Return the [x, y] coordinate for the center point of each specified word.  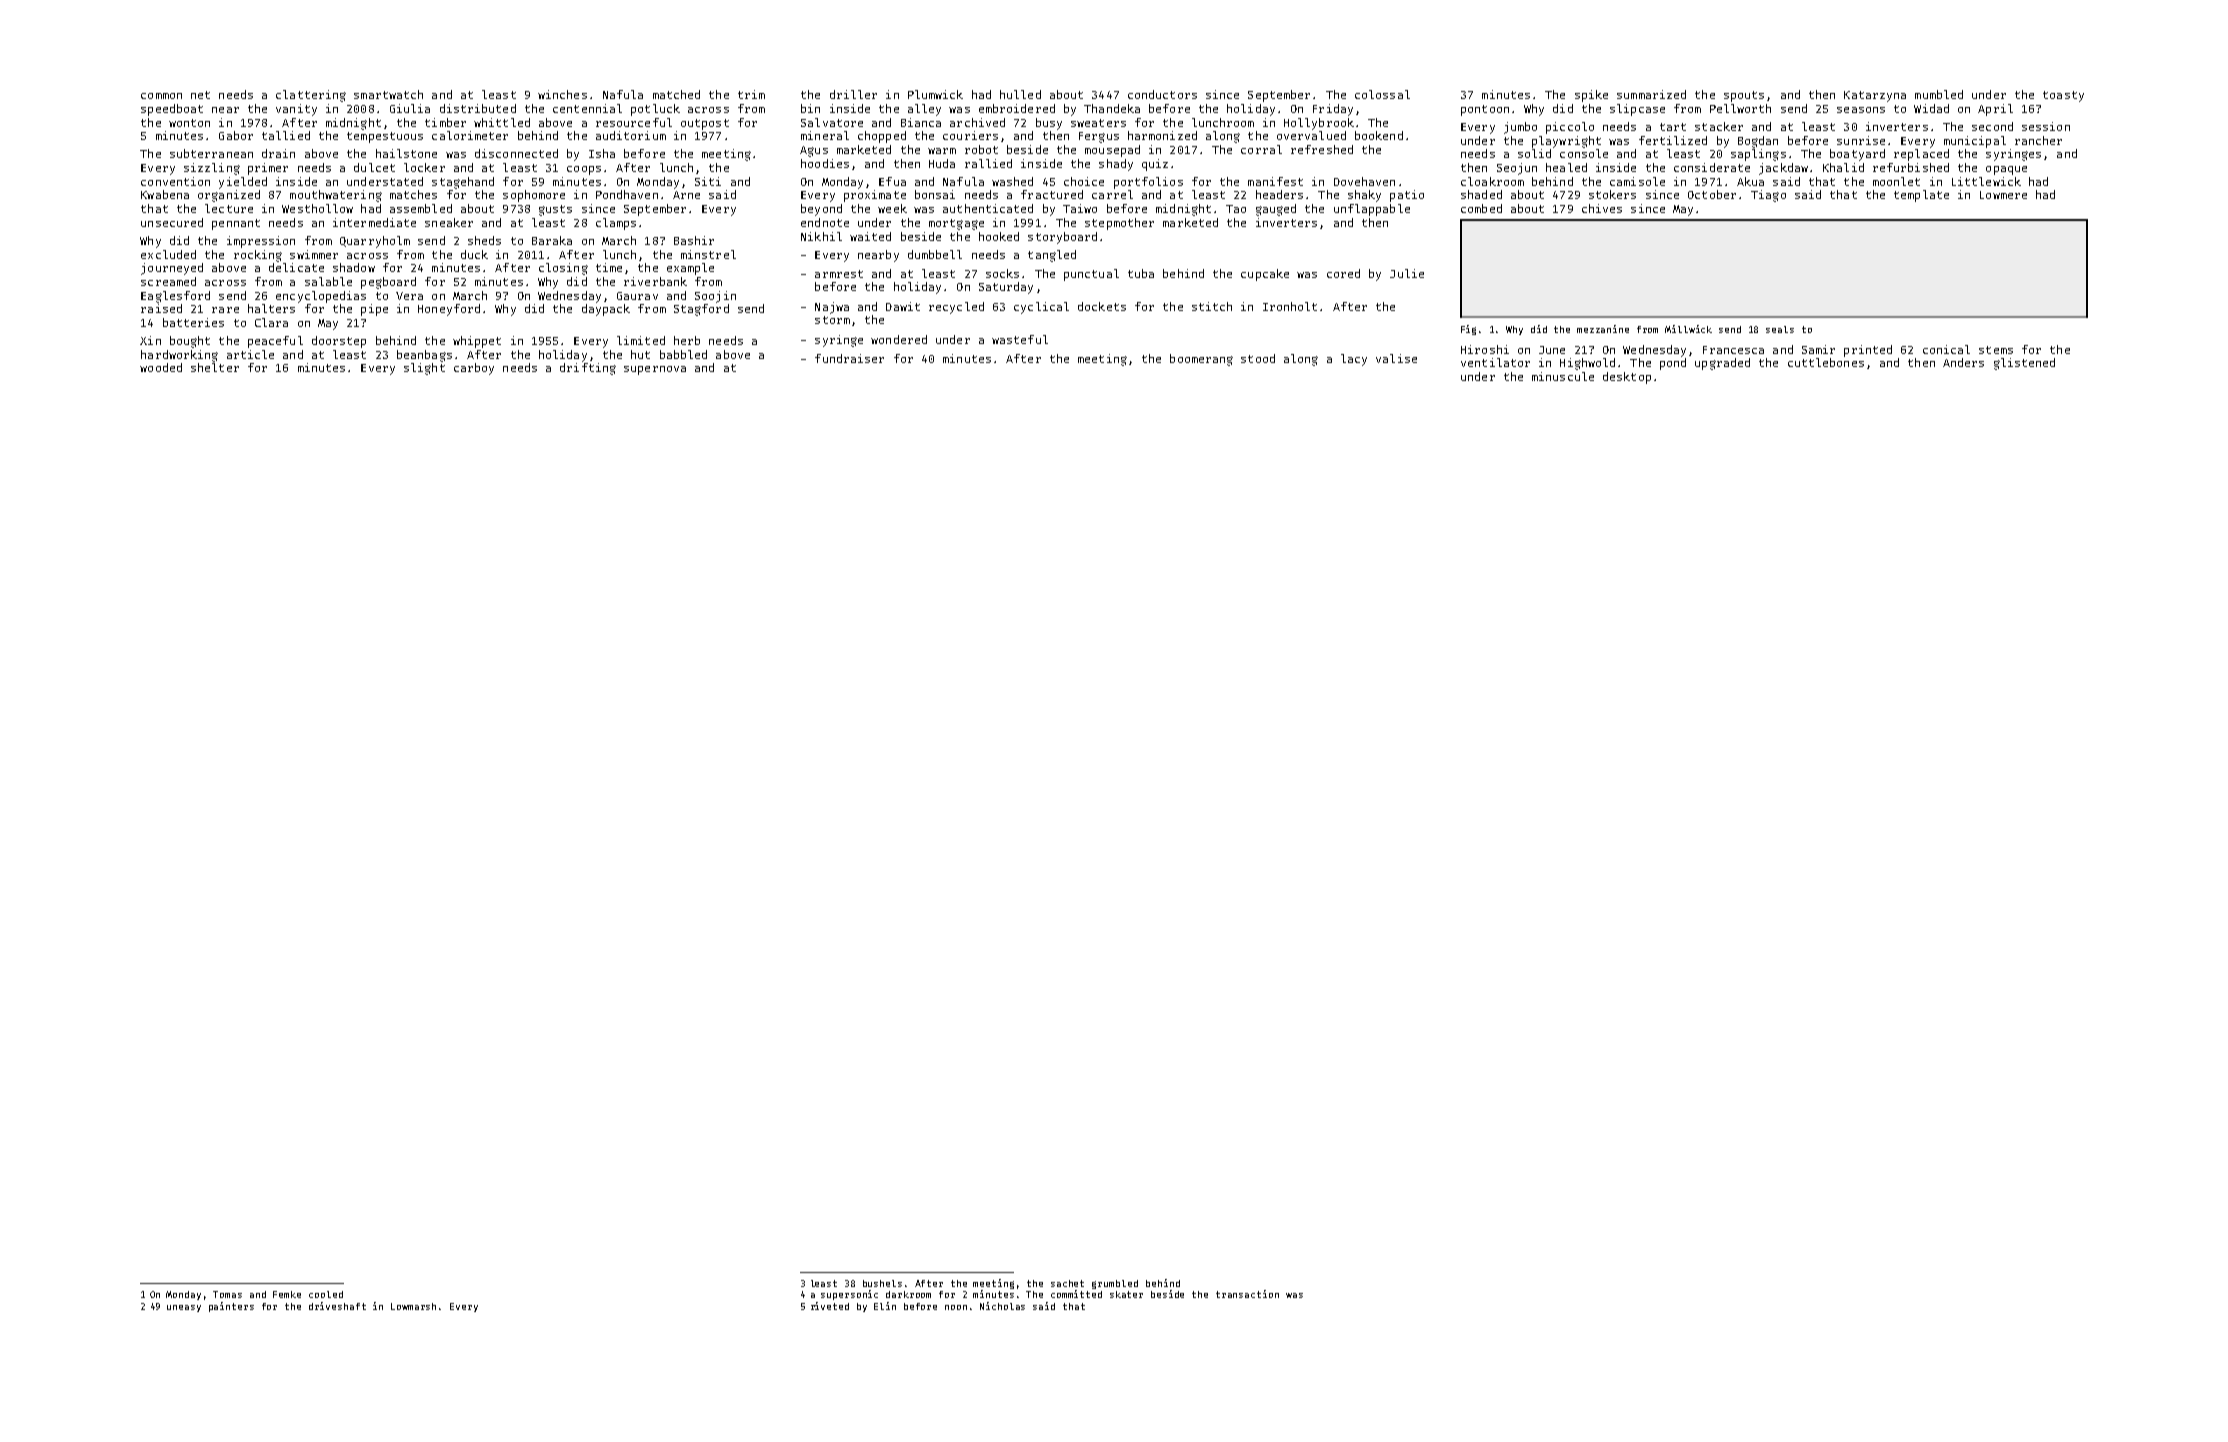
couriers [970, 135]
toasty [2063, 96]
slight [424, 369]
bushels [882, 1283]
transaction [1247, 1294]
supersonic [849, 1295]
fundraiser [849, 358]
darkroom [908, 1294]
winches [562, 94]
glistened [2024, 364]
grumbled [1115, 1284]
